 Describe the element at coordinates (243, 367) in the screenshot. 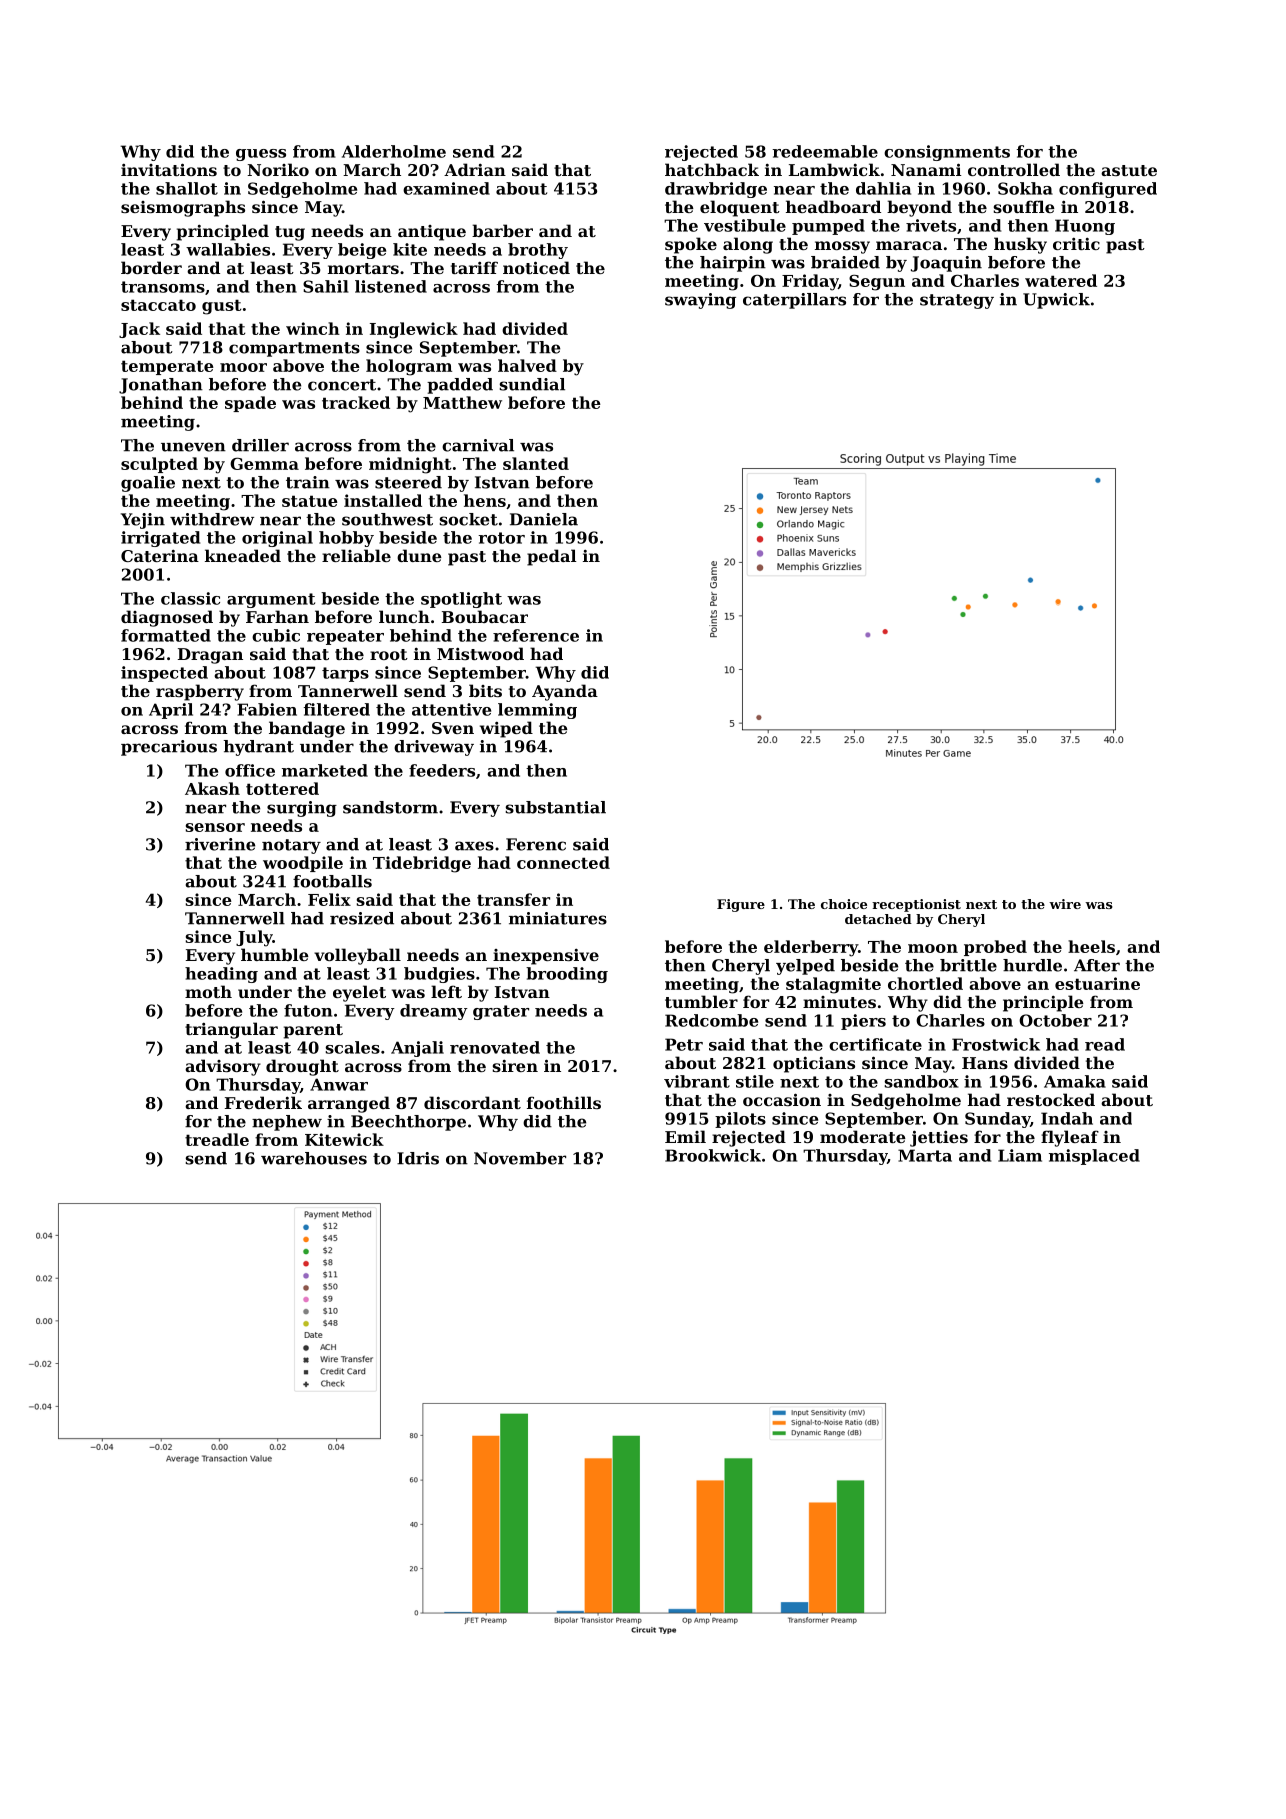

I see `moor` at that location.
